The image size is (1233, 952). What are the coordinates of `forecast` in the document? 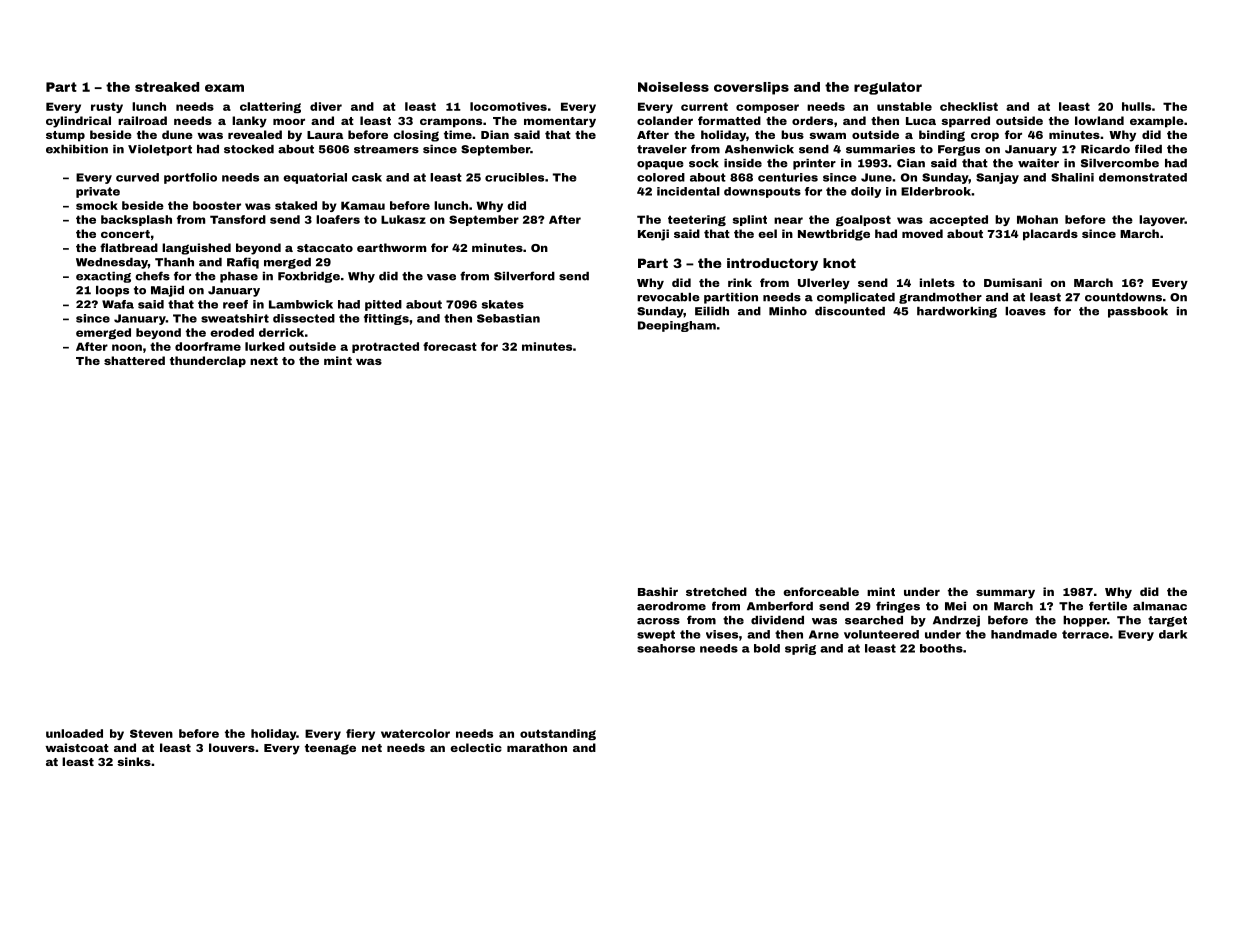 It's located at (450, 346).
